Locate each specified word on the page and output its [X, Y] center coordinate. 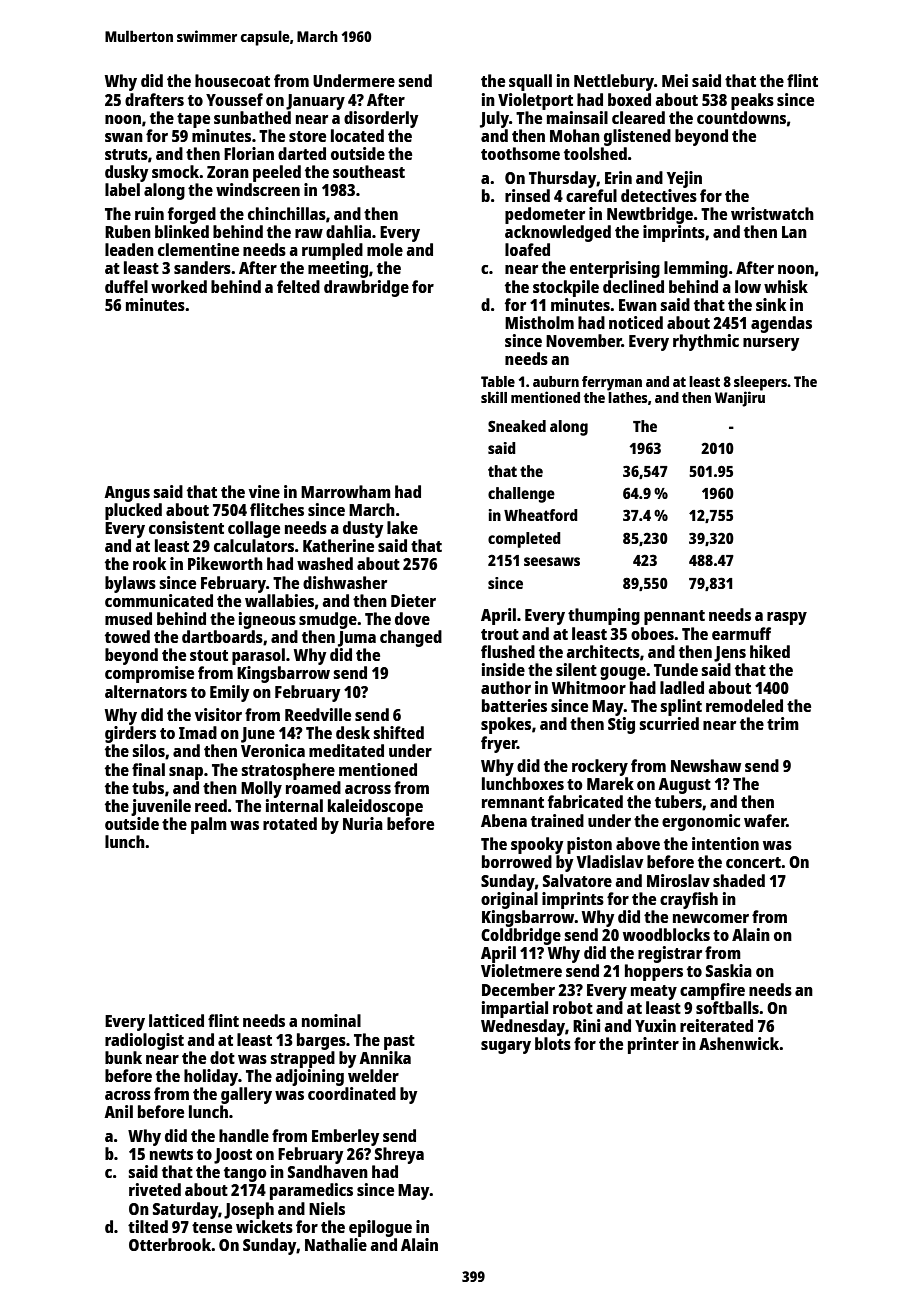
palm [209, 825]
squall [530, 82]
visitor [218, 714]
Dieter [413, 600]
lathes [628, 397]
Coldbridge [521, 936]
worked [179, 286]
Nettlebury [614, 82]
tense [212, 1227]
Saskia [729, 970]
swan [124, 137]
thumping [604, 616]
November [584, 340]
